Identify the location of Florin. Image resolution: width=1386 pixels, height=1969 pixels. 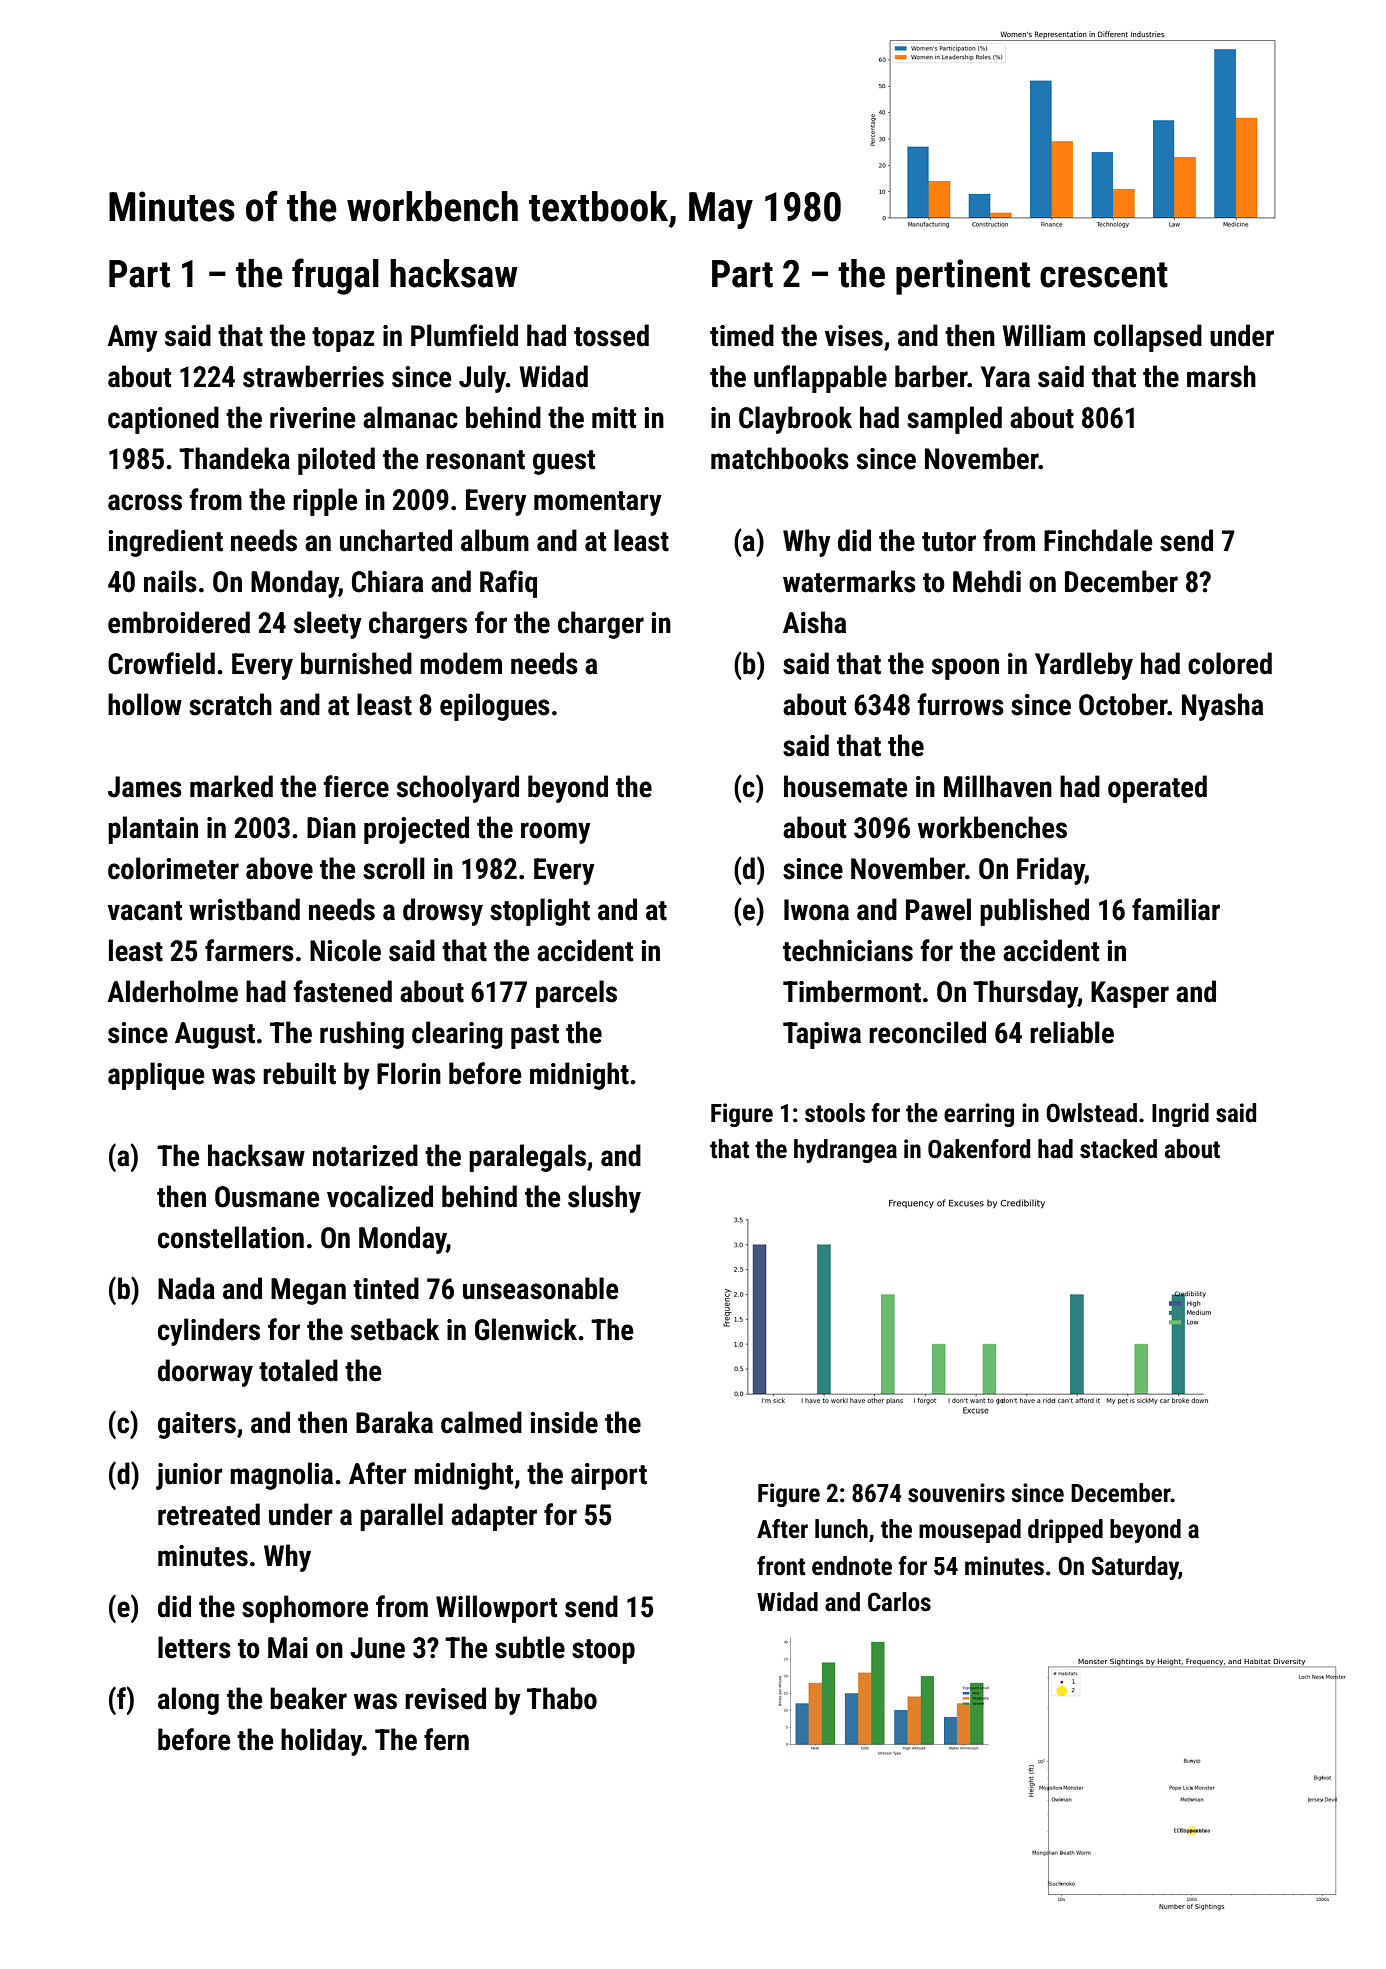
(409, 1073).
